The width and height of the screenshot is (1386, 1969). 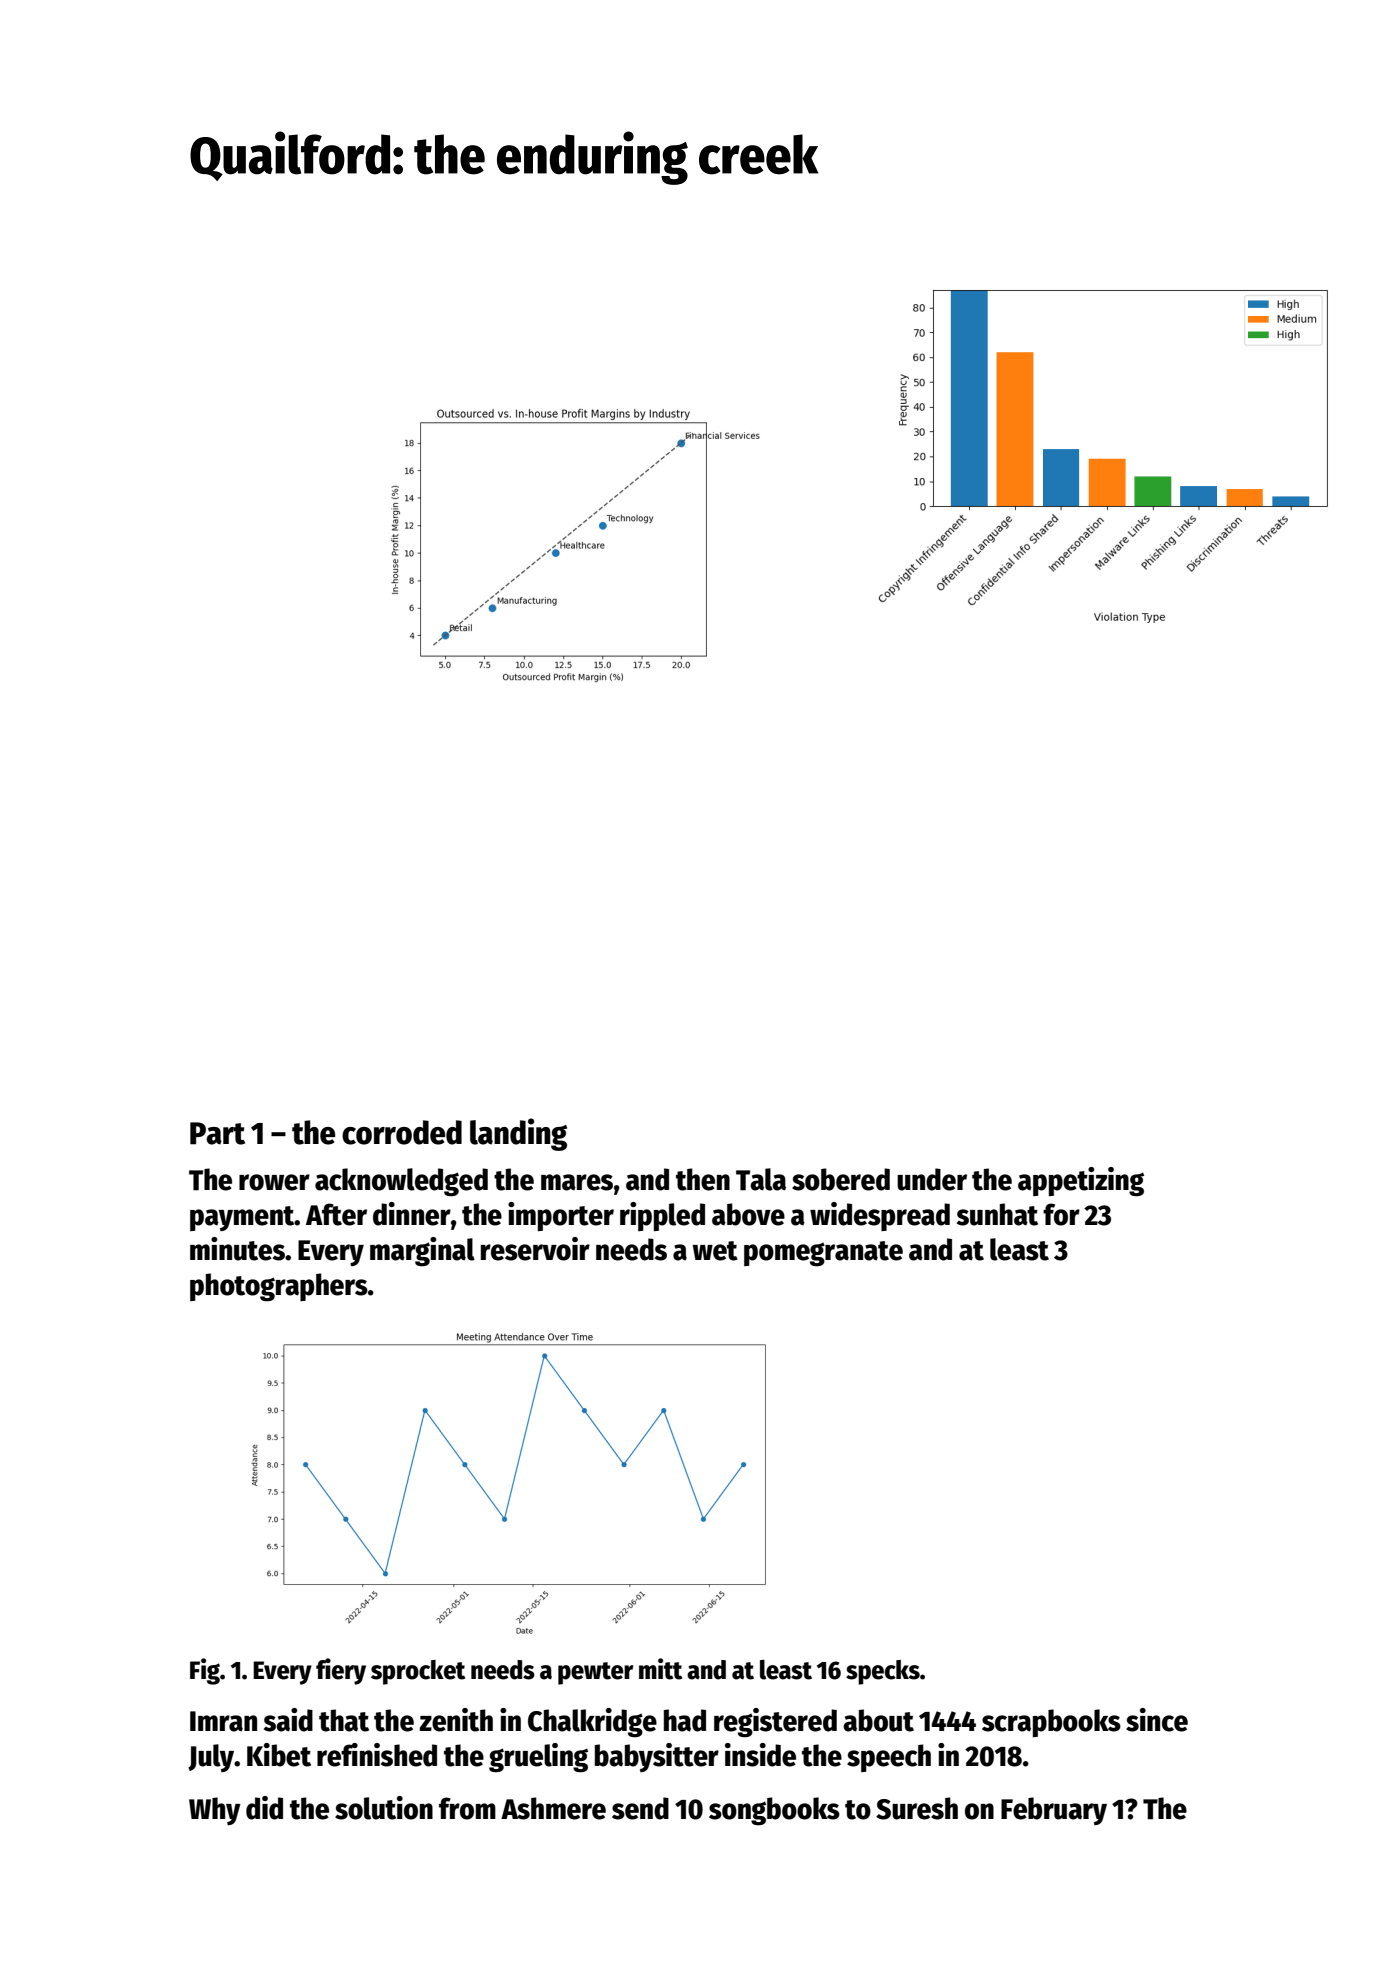 What do you see at coordinates (341, 1671) in the screenshot?
I see `fiery` at bounding box center [341, 1671].
